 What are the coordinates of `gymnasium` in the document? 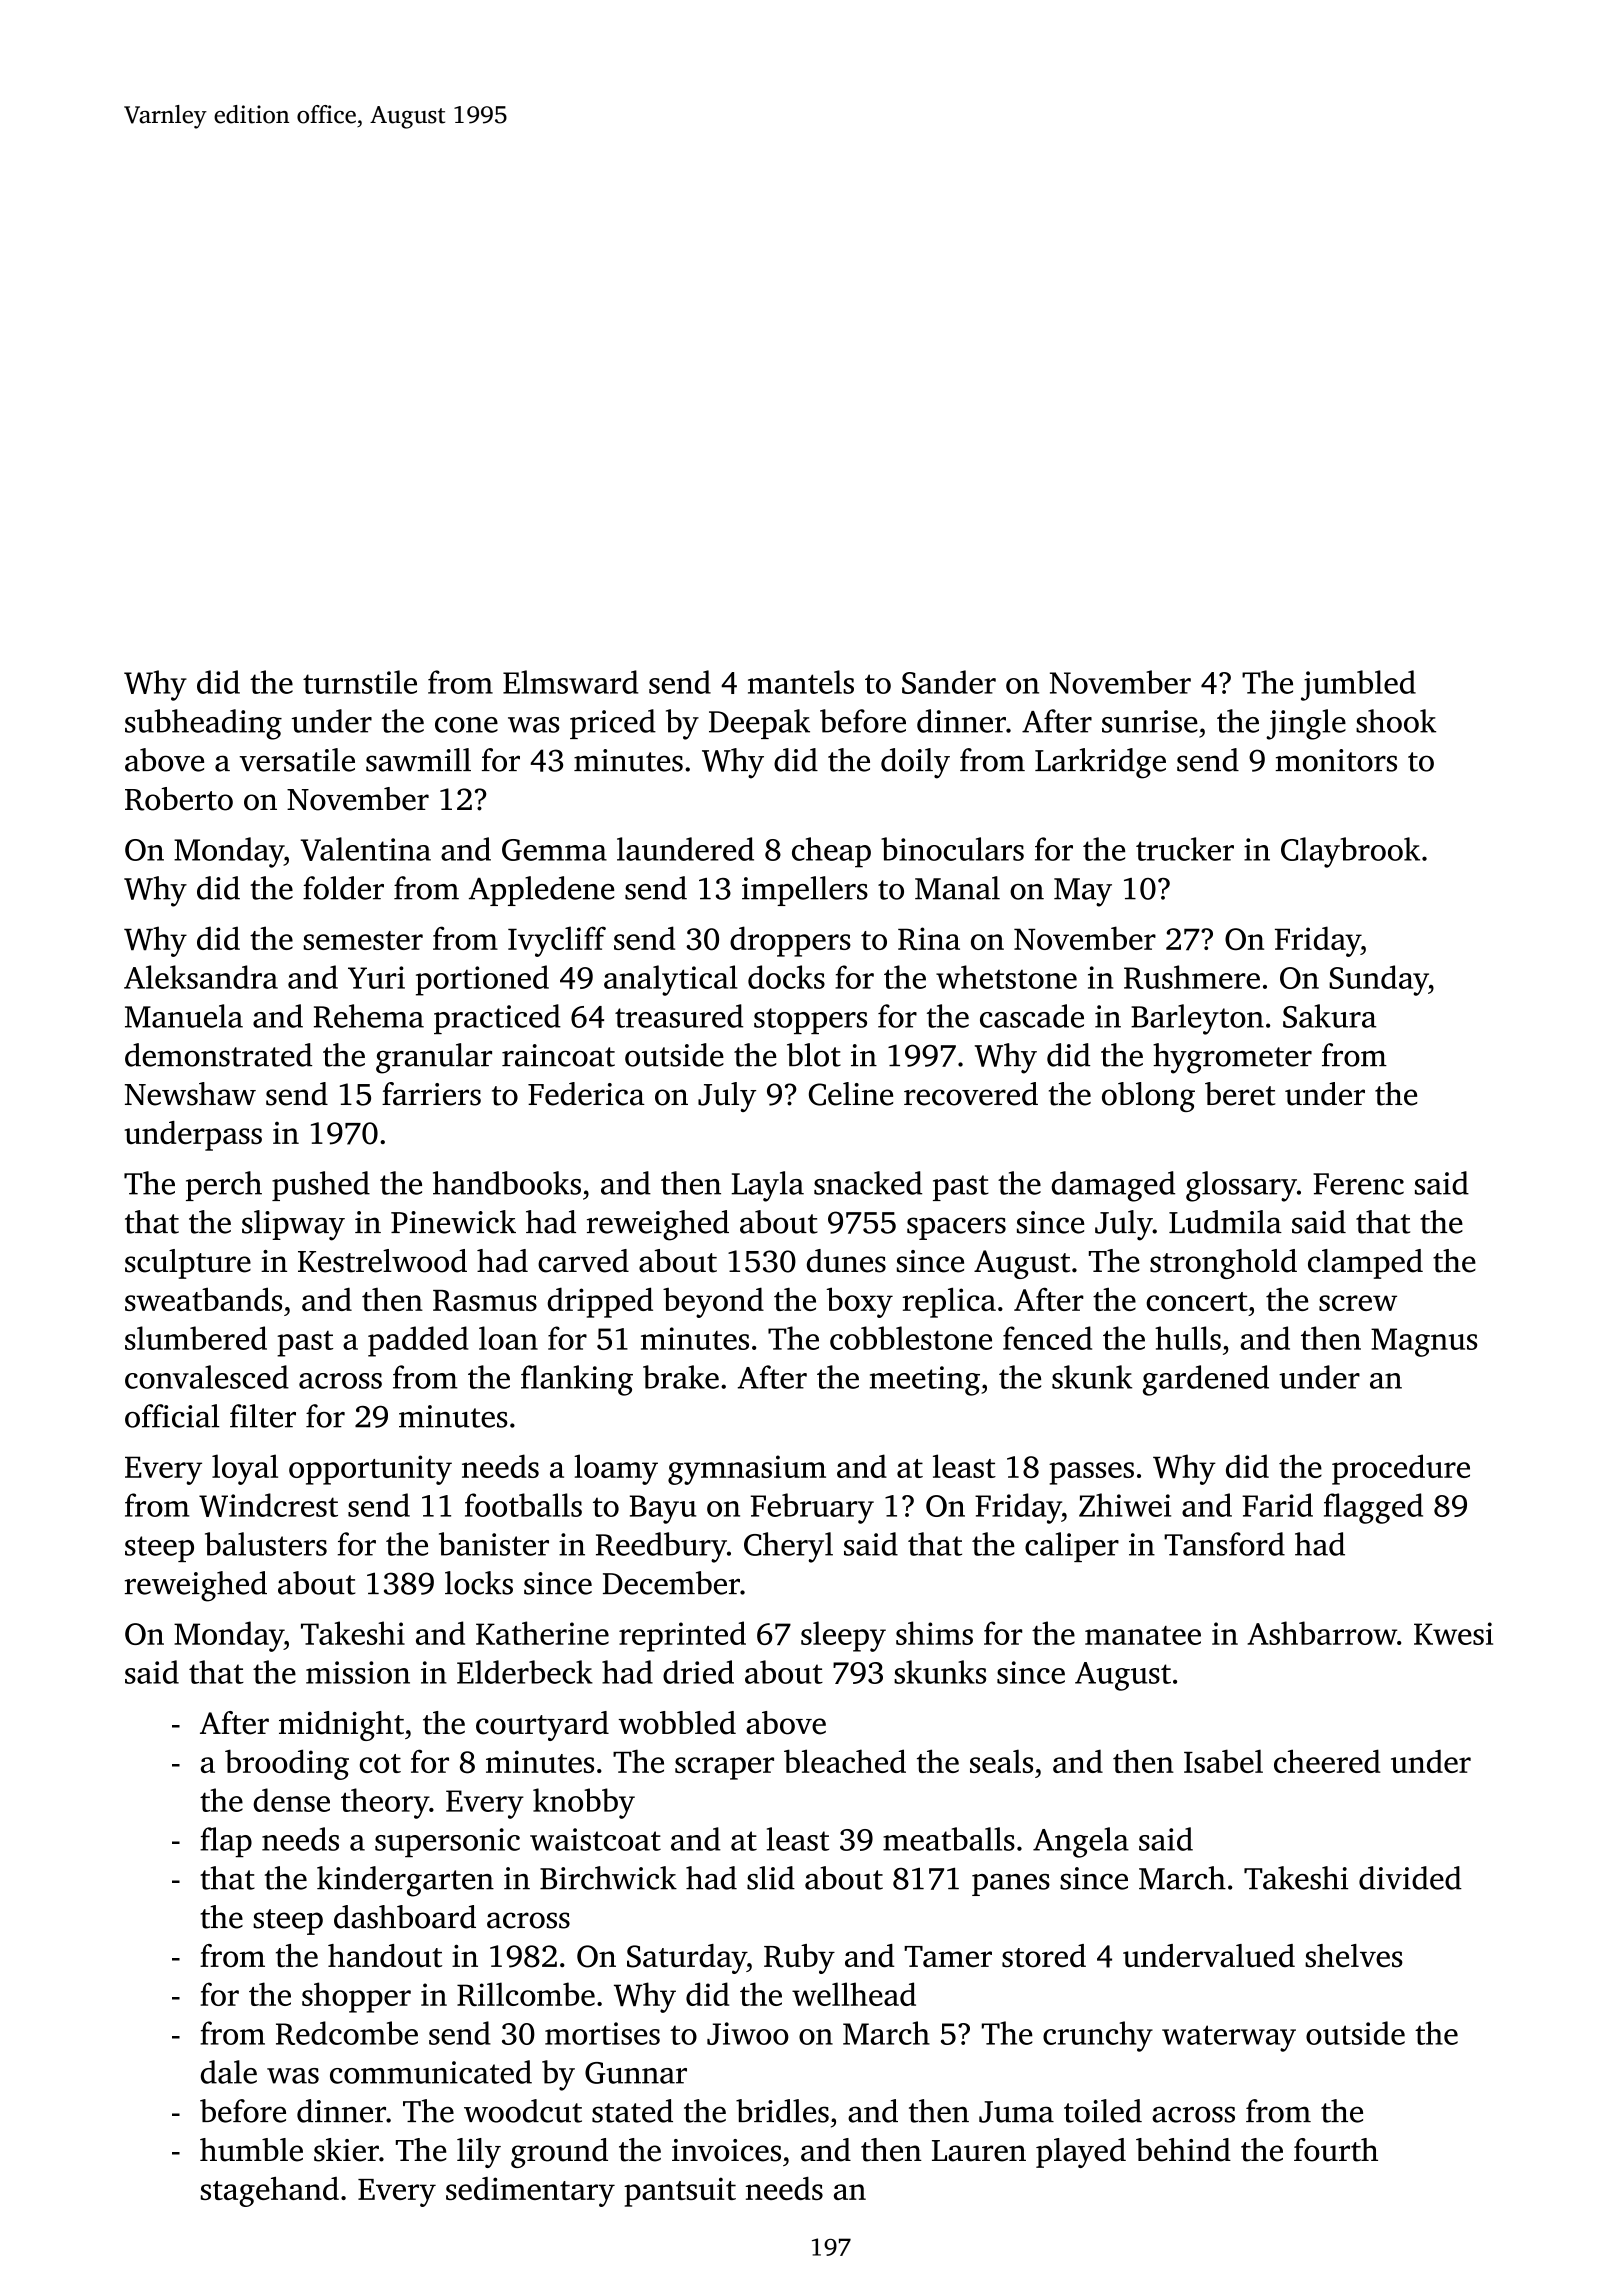 It's located at (747, 1470).
